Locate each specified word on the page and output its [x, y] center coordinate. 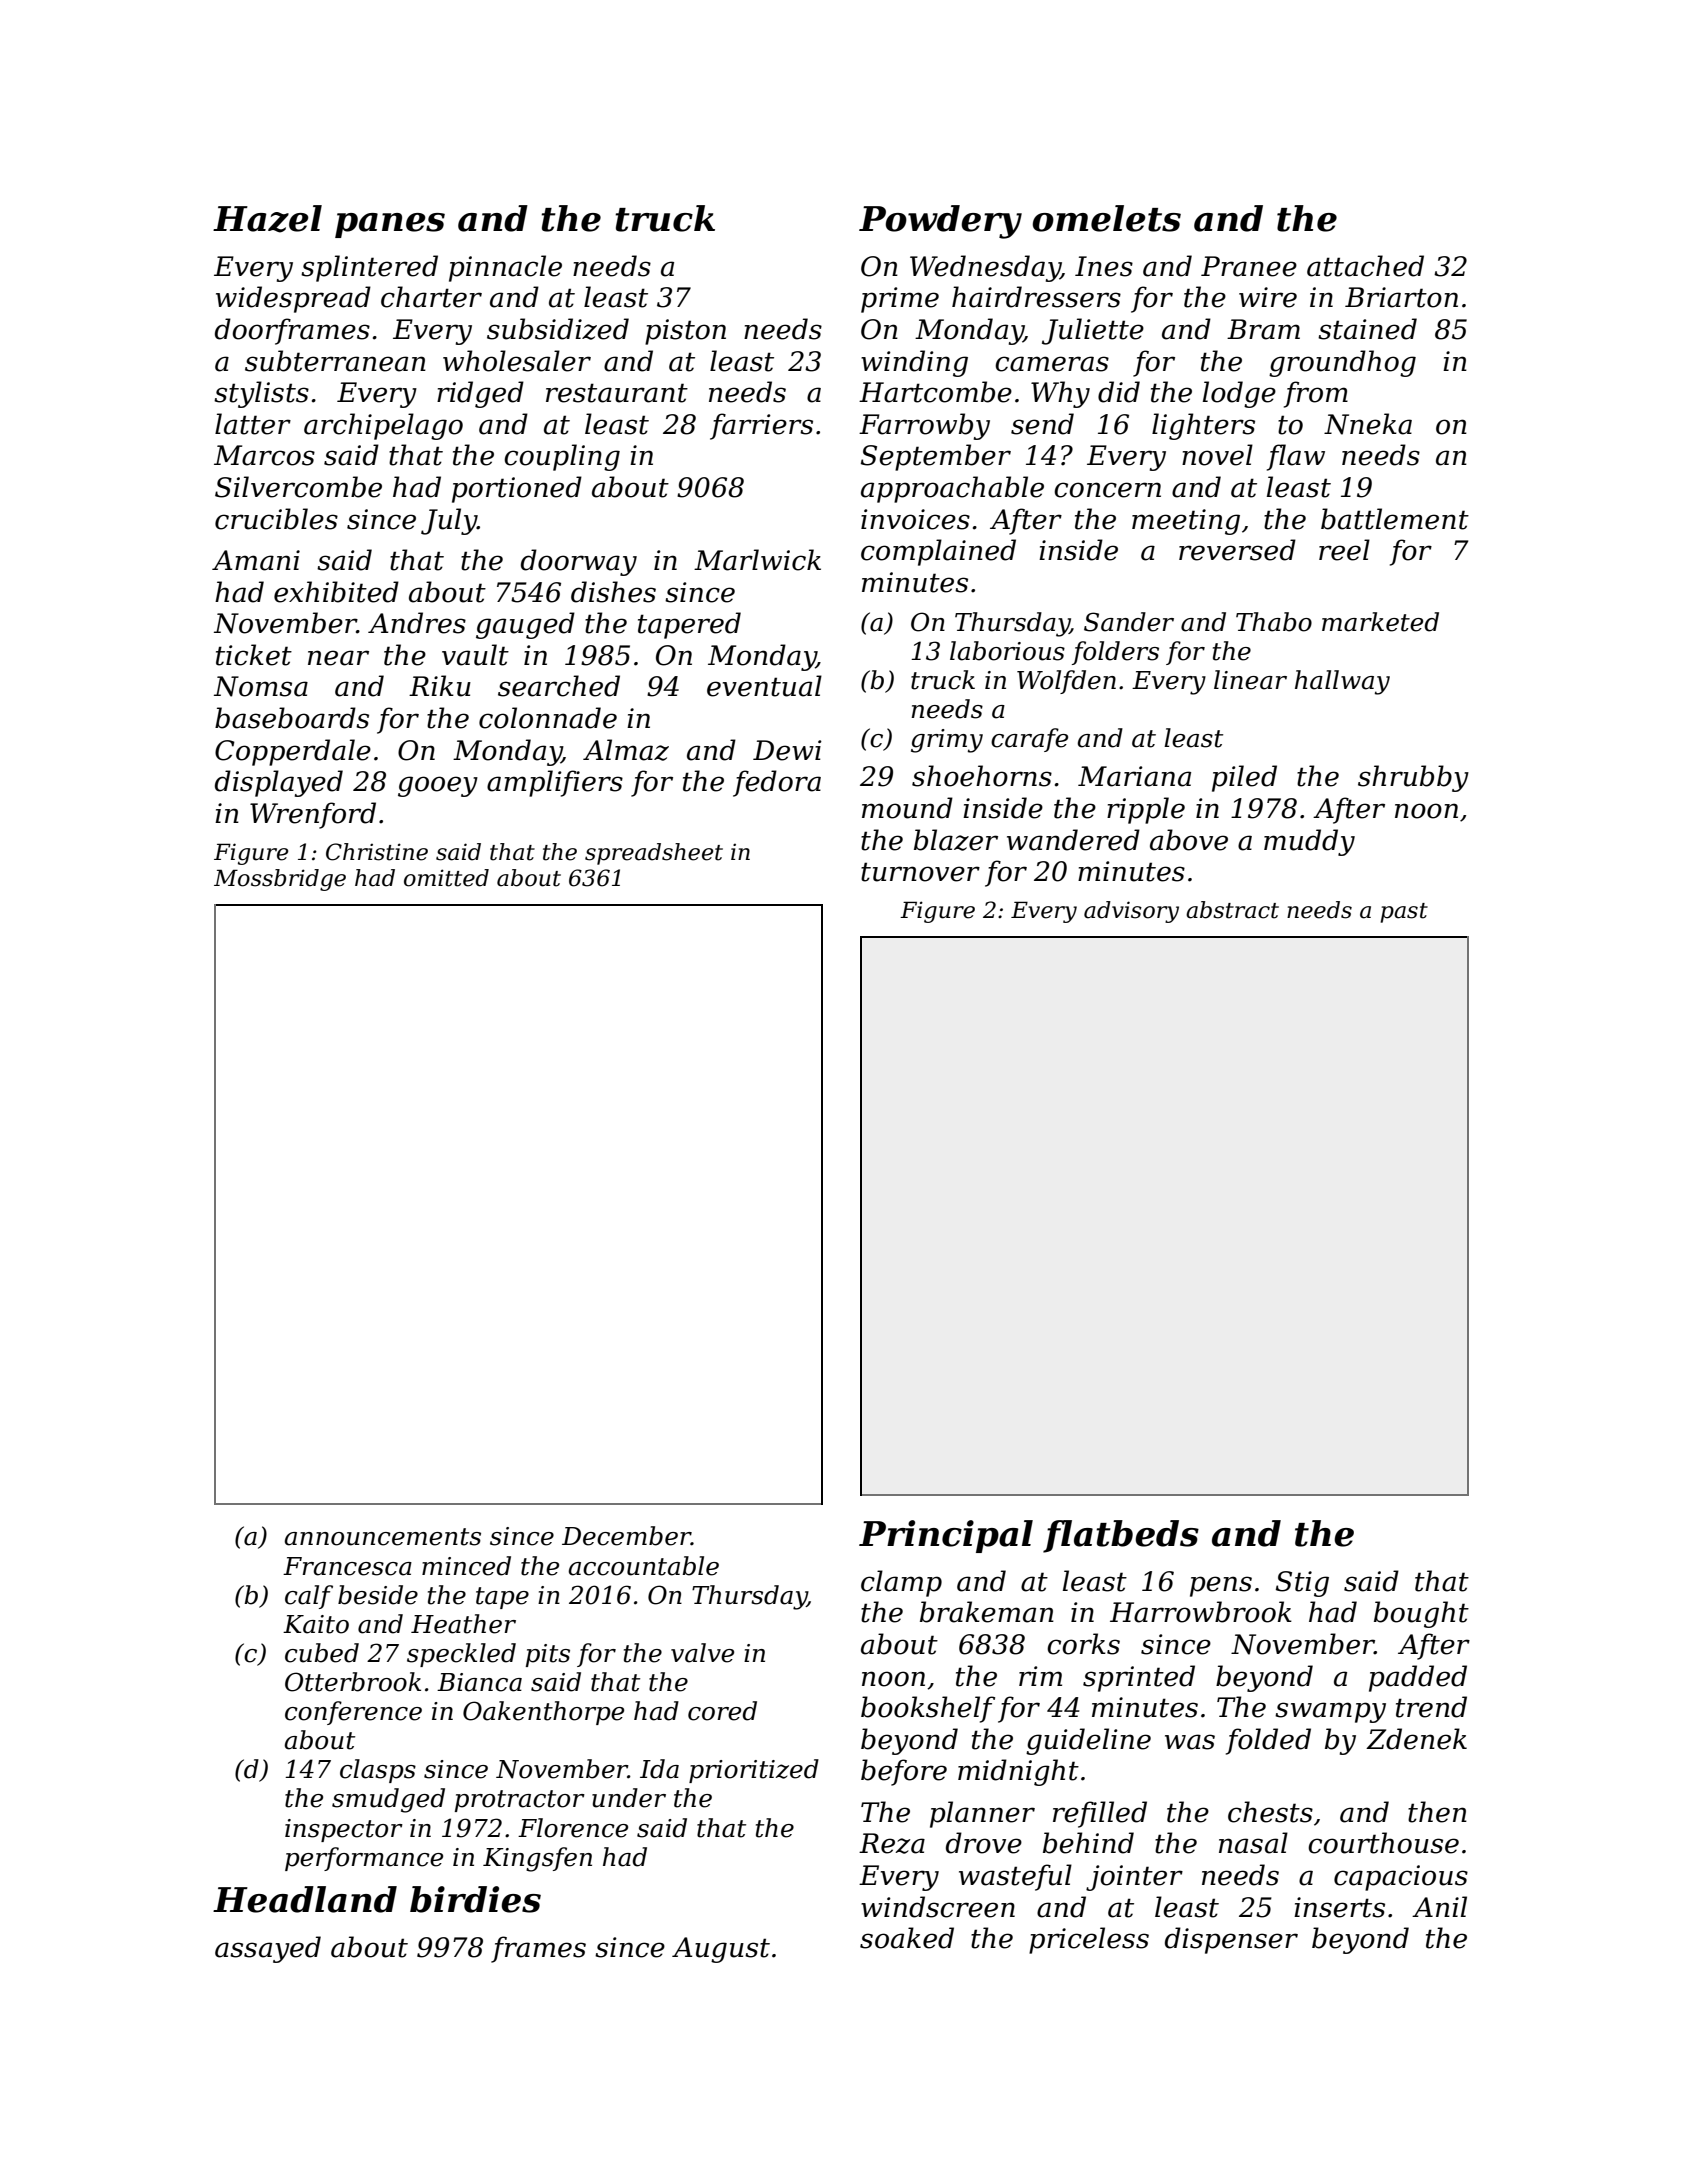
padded [1418, 1678]
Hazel [267, 219]
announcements [383, 1537]
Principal [946, 1536]
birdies [475, 1899]
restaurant [617, 393]
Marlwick [757, 560]
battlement [1395, 519]
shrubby [1413, 778]
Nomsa [261, 686]
